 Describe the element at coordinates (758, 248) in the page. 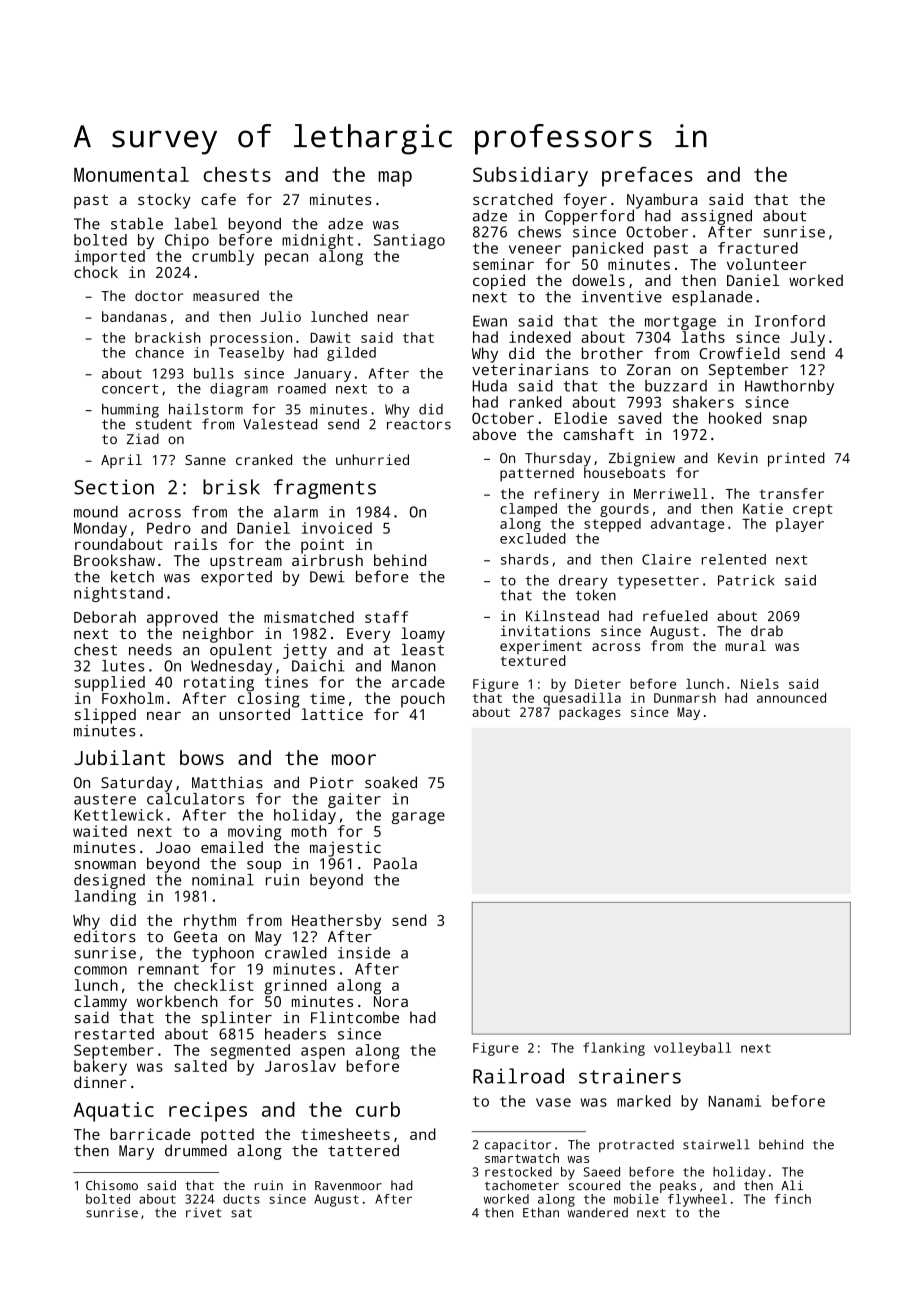

I see `fractured` at that location.
